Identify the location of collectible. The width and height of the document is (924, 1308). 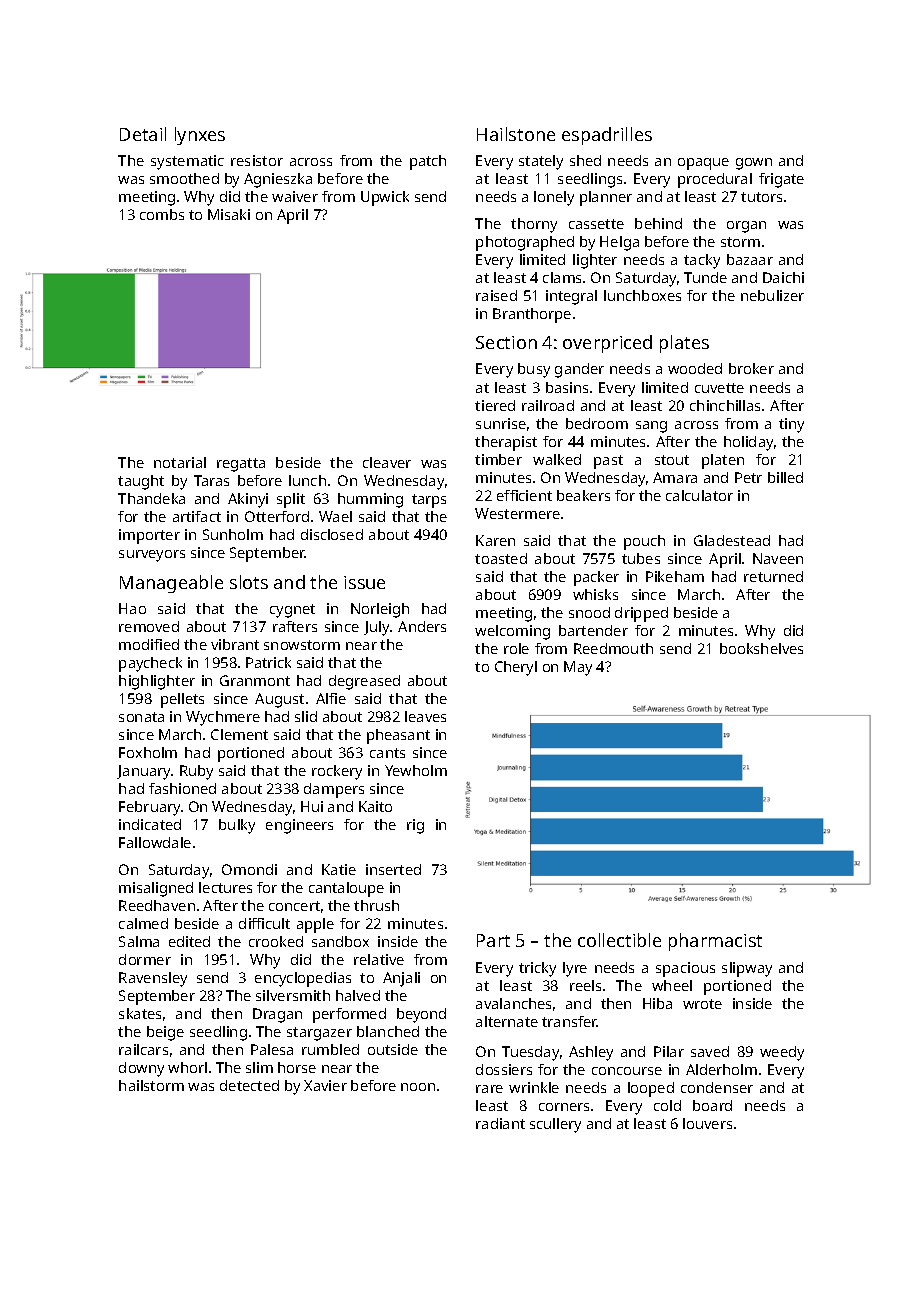
(619, 940).
